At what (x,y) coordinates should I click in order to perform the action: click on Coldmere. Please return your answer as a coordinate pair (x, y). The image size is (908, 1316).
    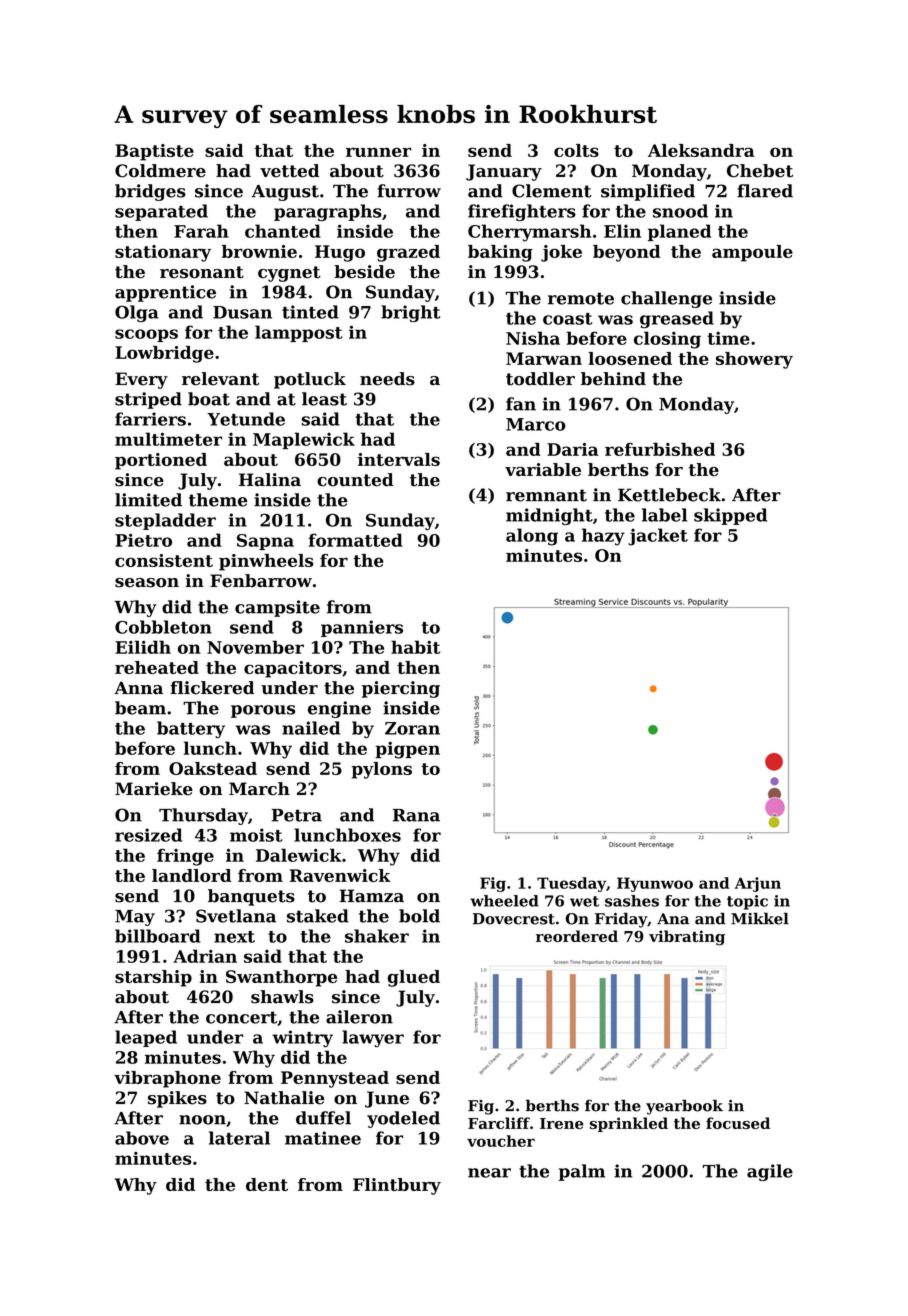
    Looking at the image, I should click on (160, 171).
